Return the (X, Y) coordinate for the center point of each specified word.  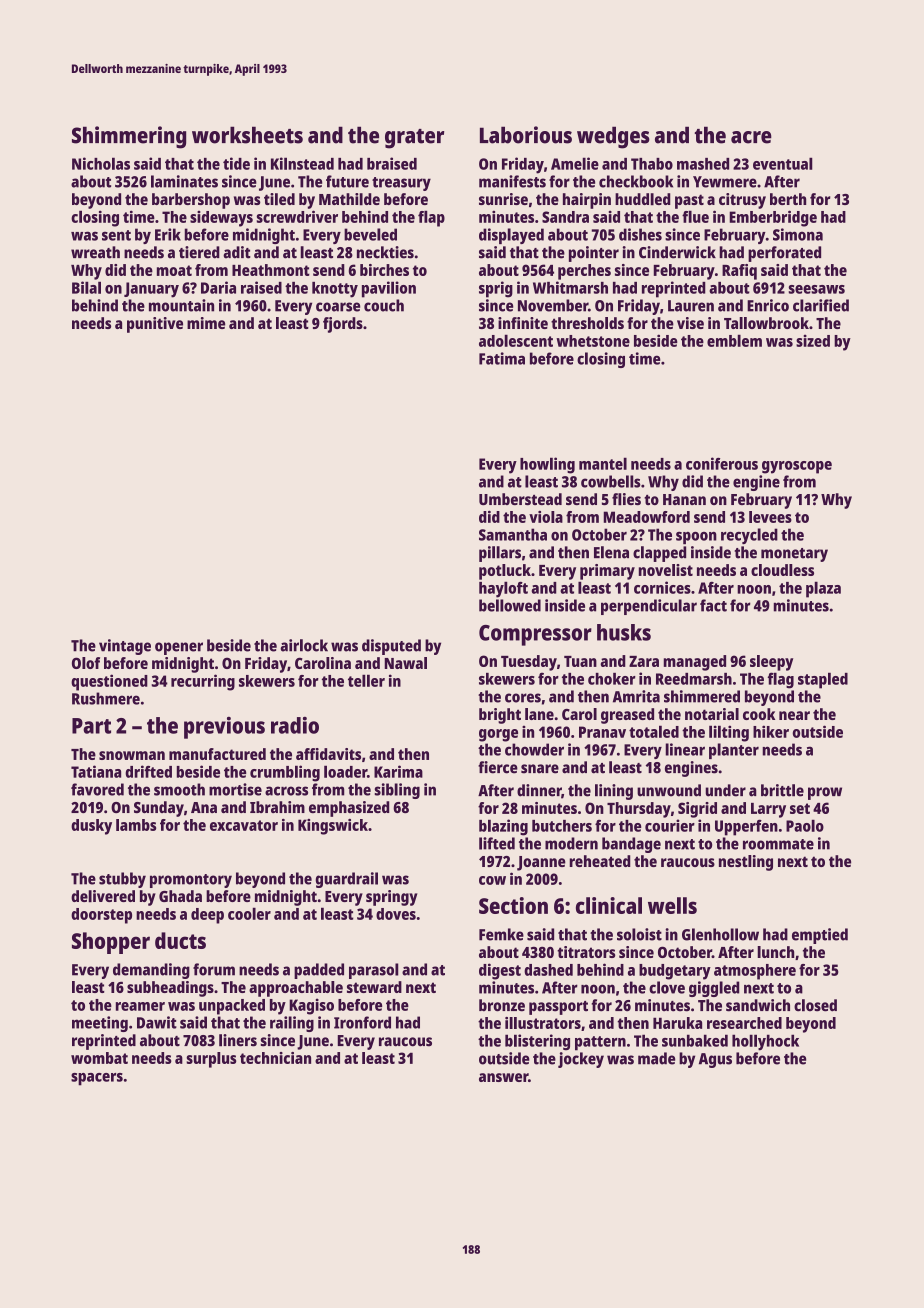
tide (236, 163)
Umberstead (520, 499)
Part (91, 726)
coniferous (722, 463)
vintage (125, 647)
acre (751, 137)
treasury (401, 184)
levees (770, 517)
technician (275, 1058)
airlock (304, 645)
